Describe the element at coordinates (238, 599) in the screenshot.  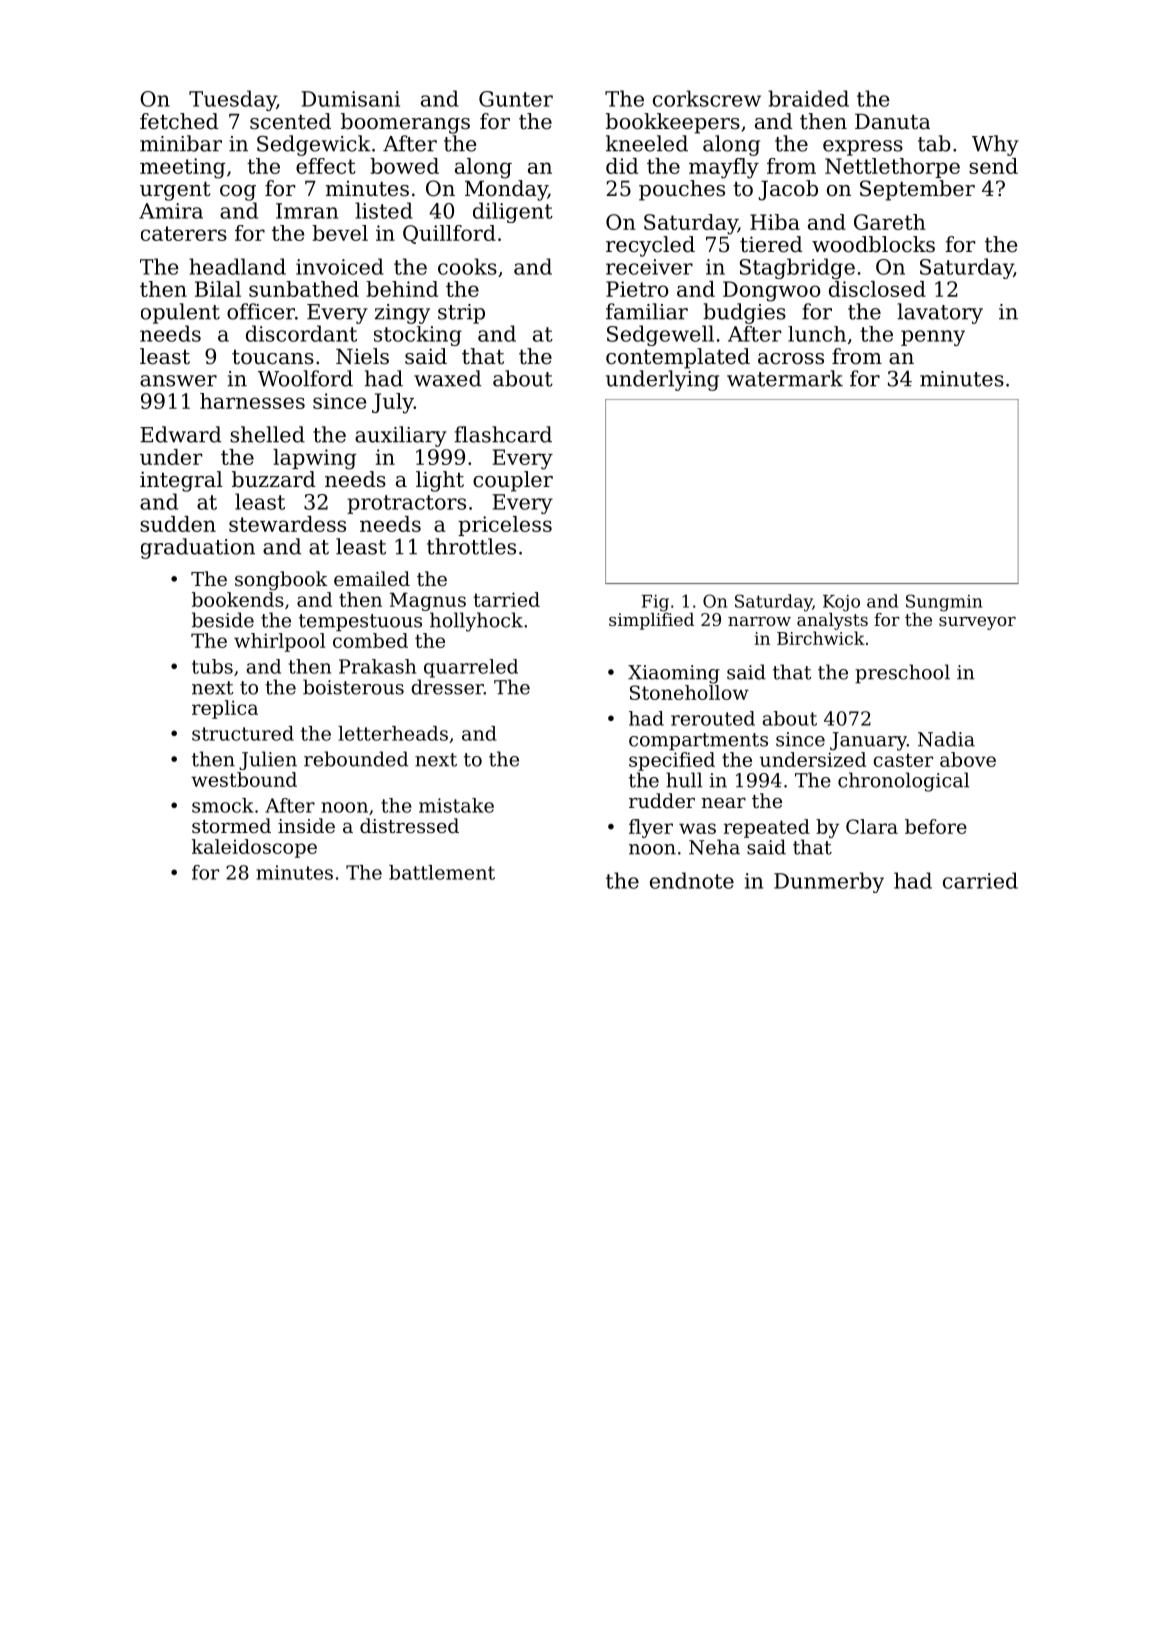
I see `bookends` at that location.
